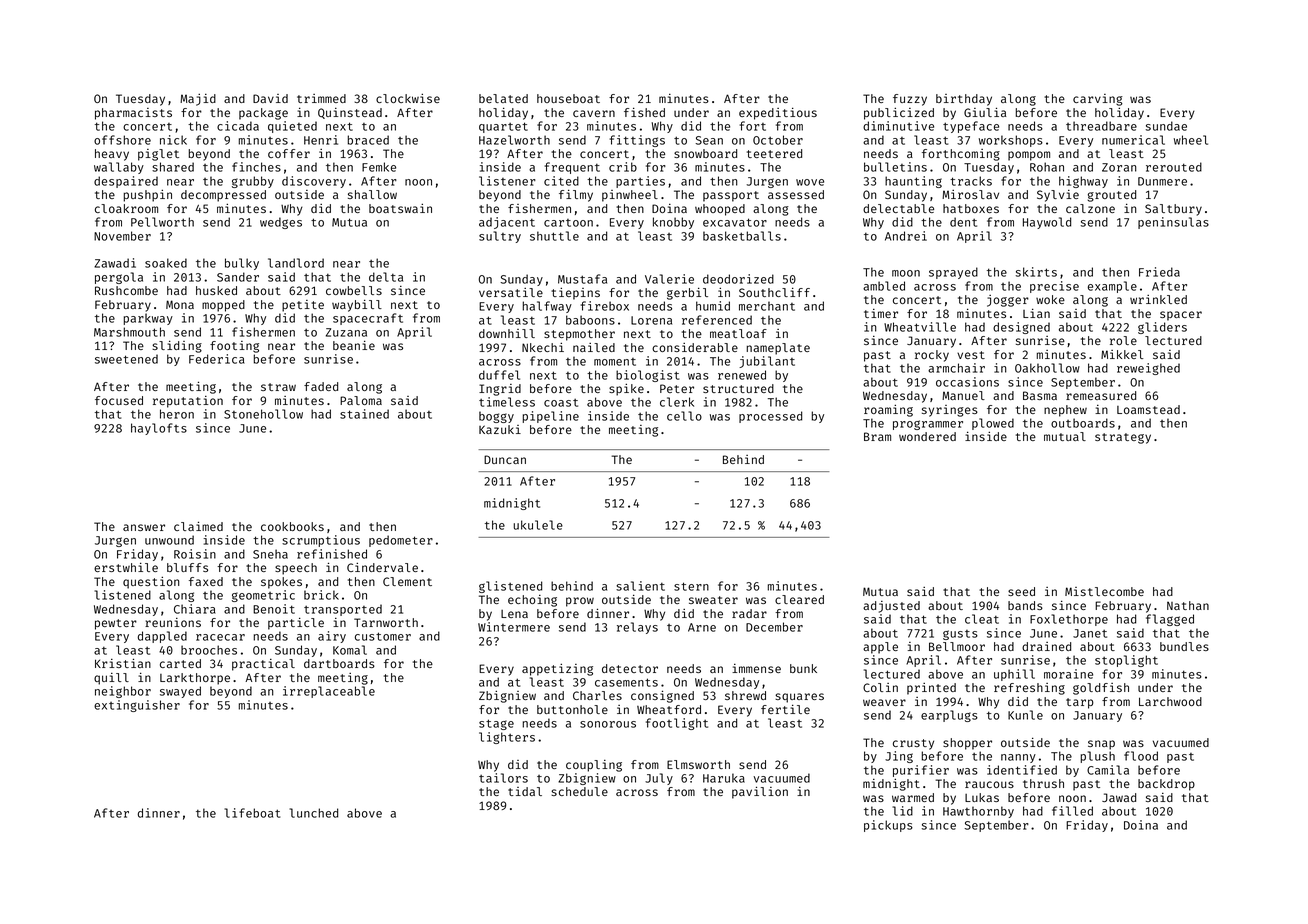 The height and width of the image is (924, 1308). I want to click on extinguisher, so click(137, 706).
